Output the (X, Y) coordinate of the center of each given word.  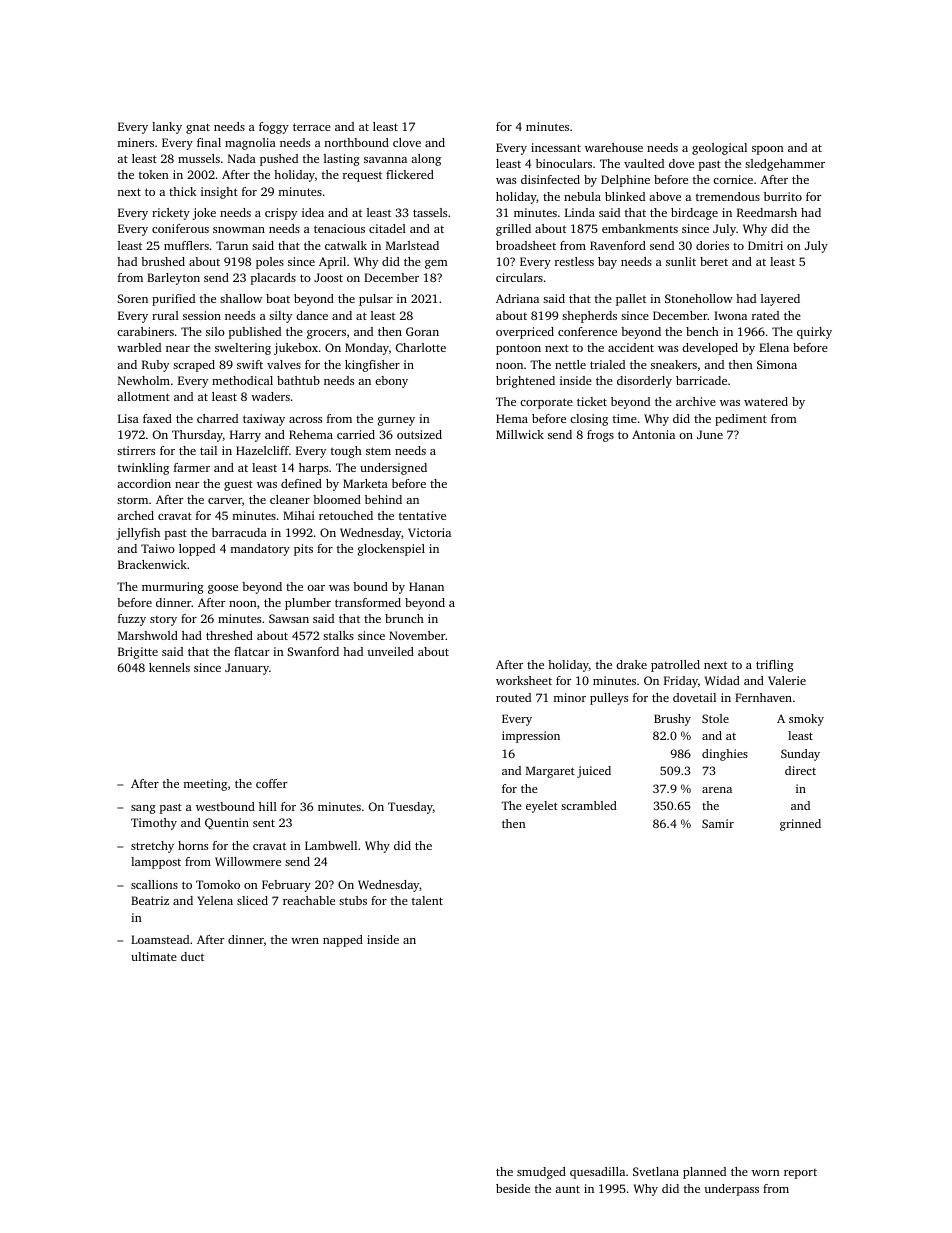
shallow (241, 298)
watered (766, 401)
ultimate (154, 956)
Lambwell (331, 845)
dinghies (725, 755)
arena (717, 790)
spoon (768, 150)
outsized (419, 434)
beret (714, 261)
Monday (367, 349)
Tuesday (410, 808)
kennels (169, 667)
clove (407, 142)
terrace (312, 127)
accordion (144, 483)
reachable (309, 900)
